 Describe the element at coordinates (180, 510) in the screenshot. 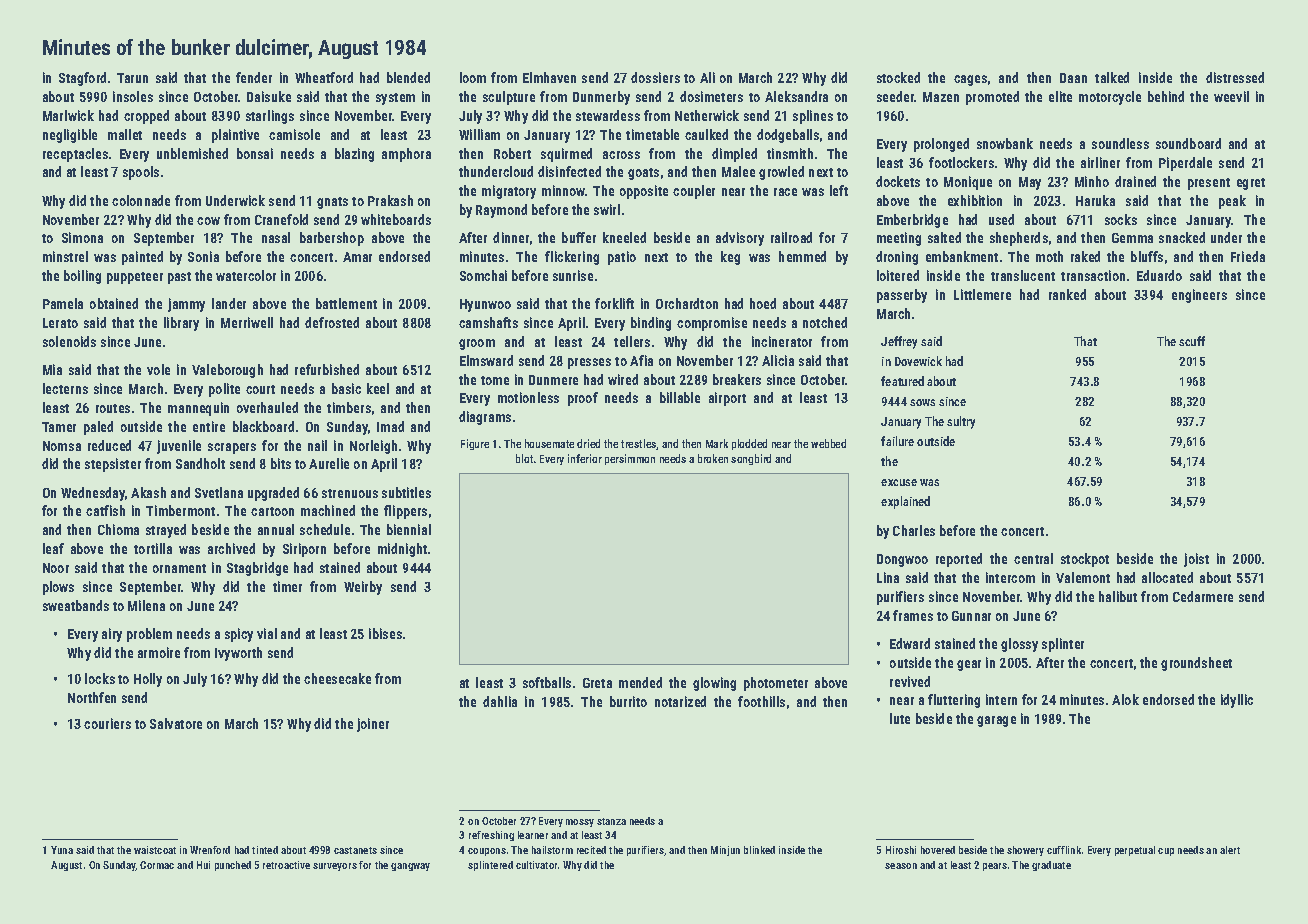

I see `Timbermont` at that location.
